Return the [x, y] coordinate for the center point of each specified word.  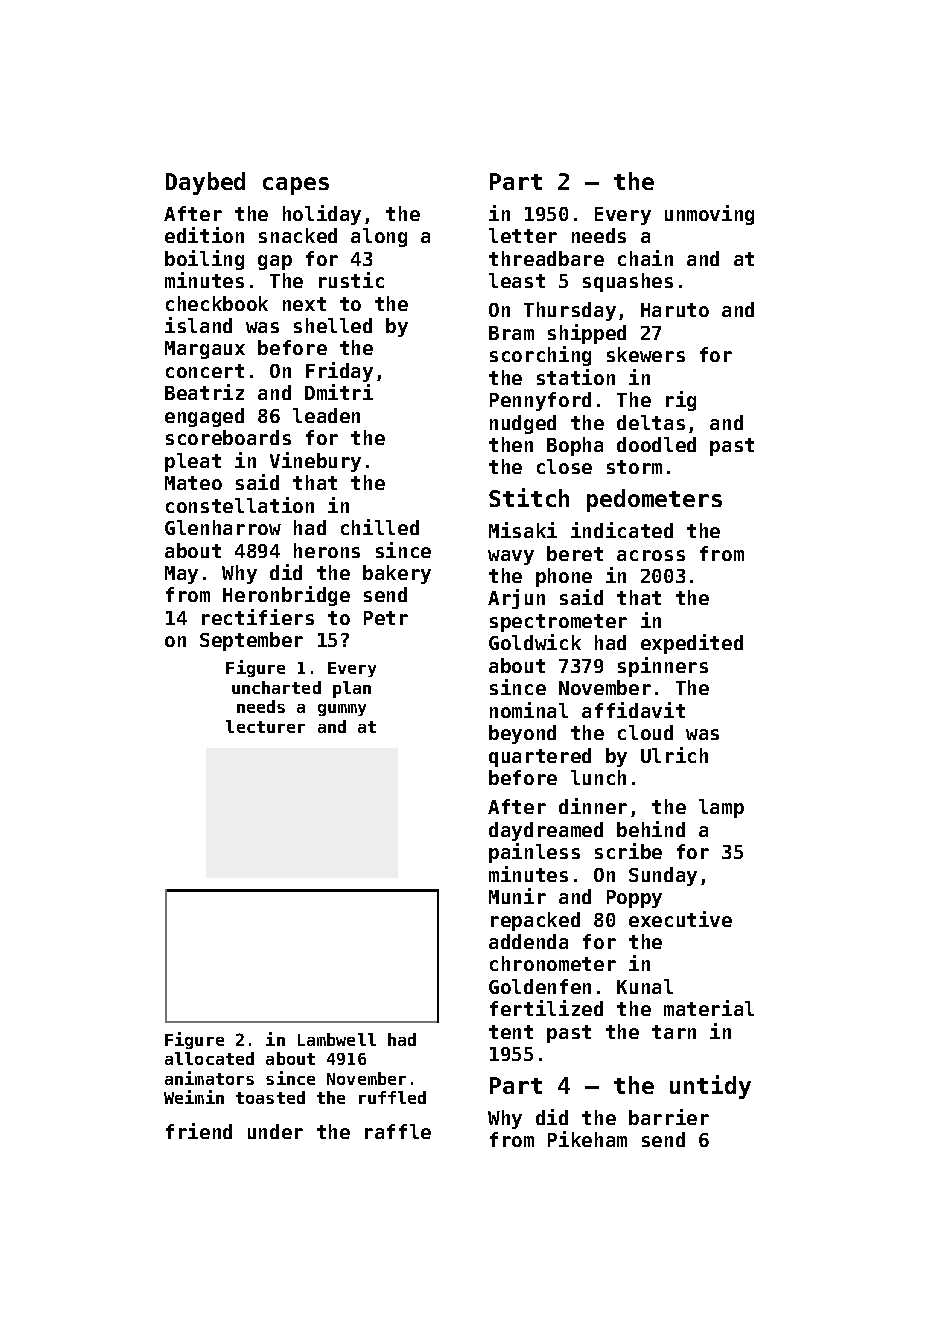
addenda [528, 941]
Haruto [675, 310]
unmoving [709, 215]
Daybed [205, 183]
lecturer [265, 726]
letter [523, 235]
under [275, 1131]
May [181, 575]
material [709, 1008]
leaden [326, 415]
